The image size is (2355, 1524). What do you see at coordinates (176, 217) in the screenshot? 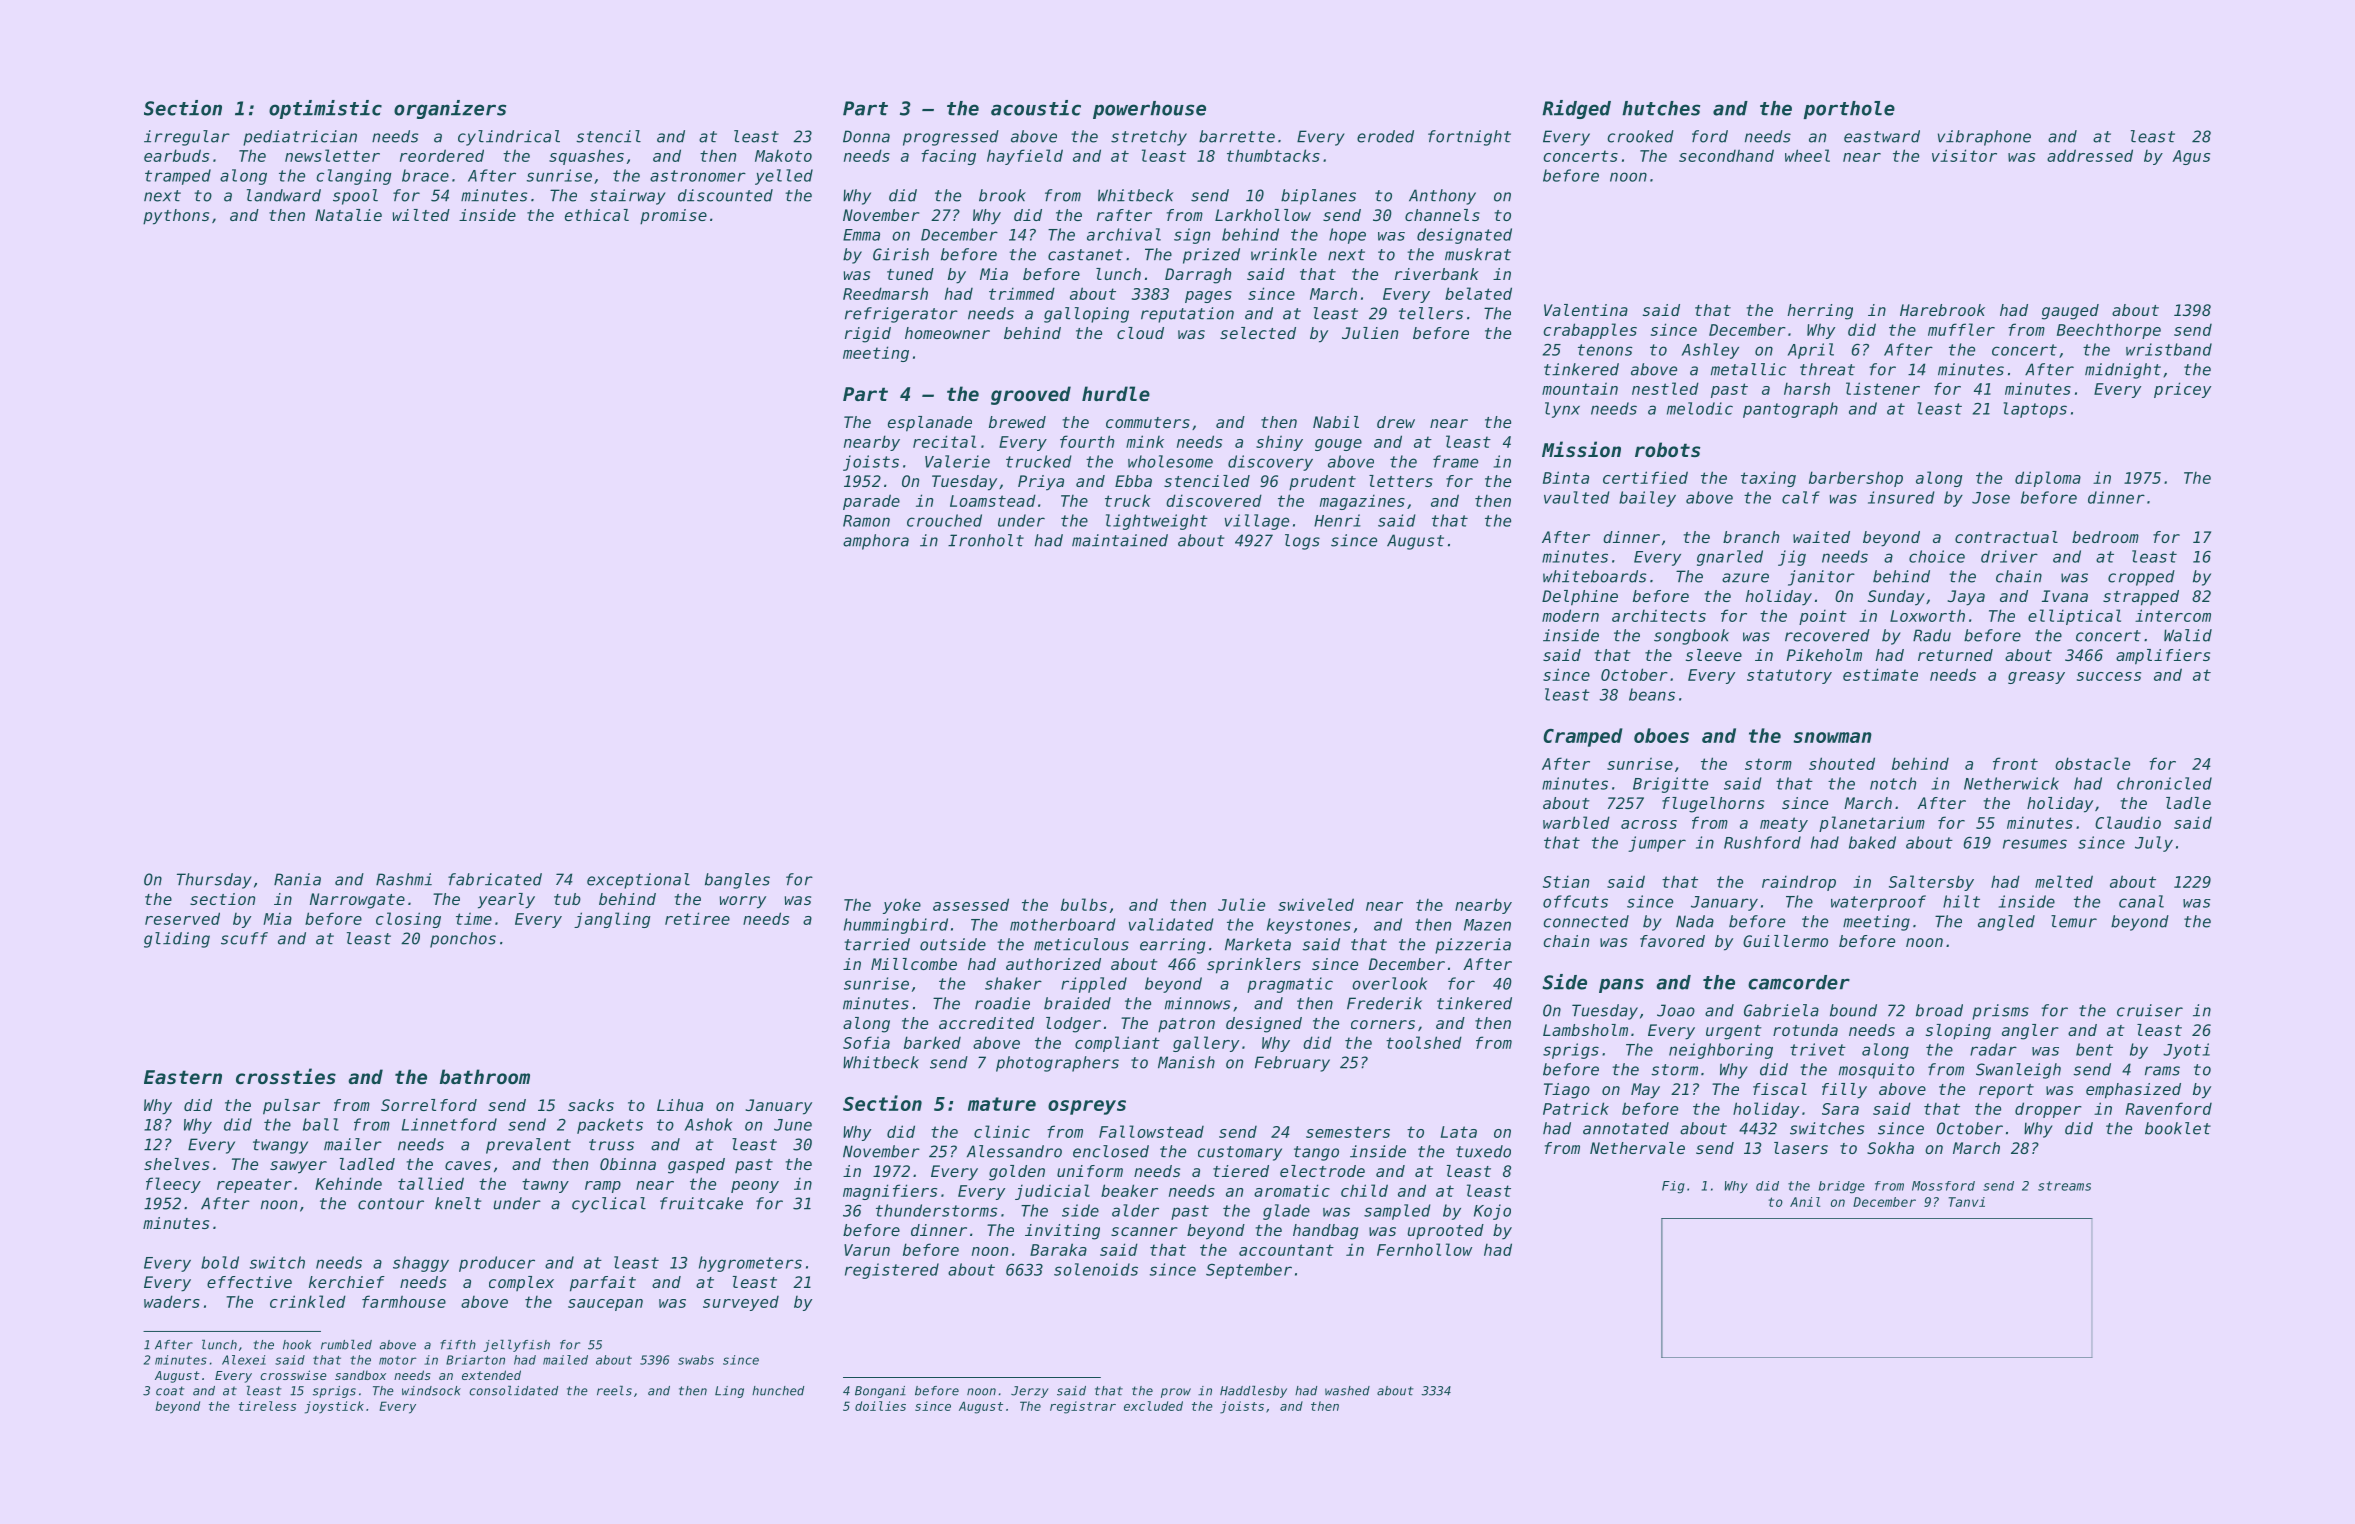
I see `pythons` at bounding box center [176, 217].
